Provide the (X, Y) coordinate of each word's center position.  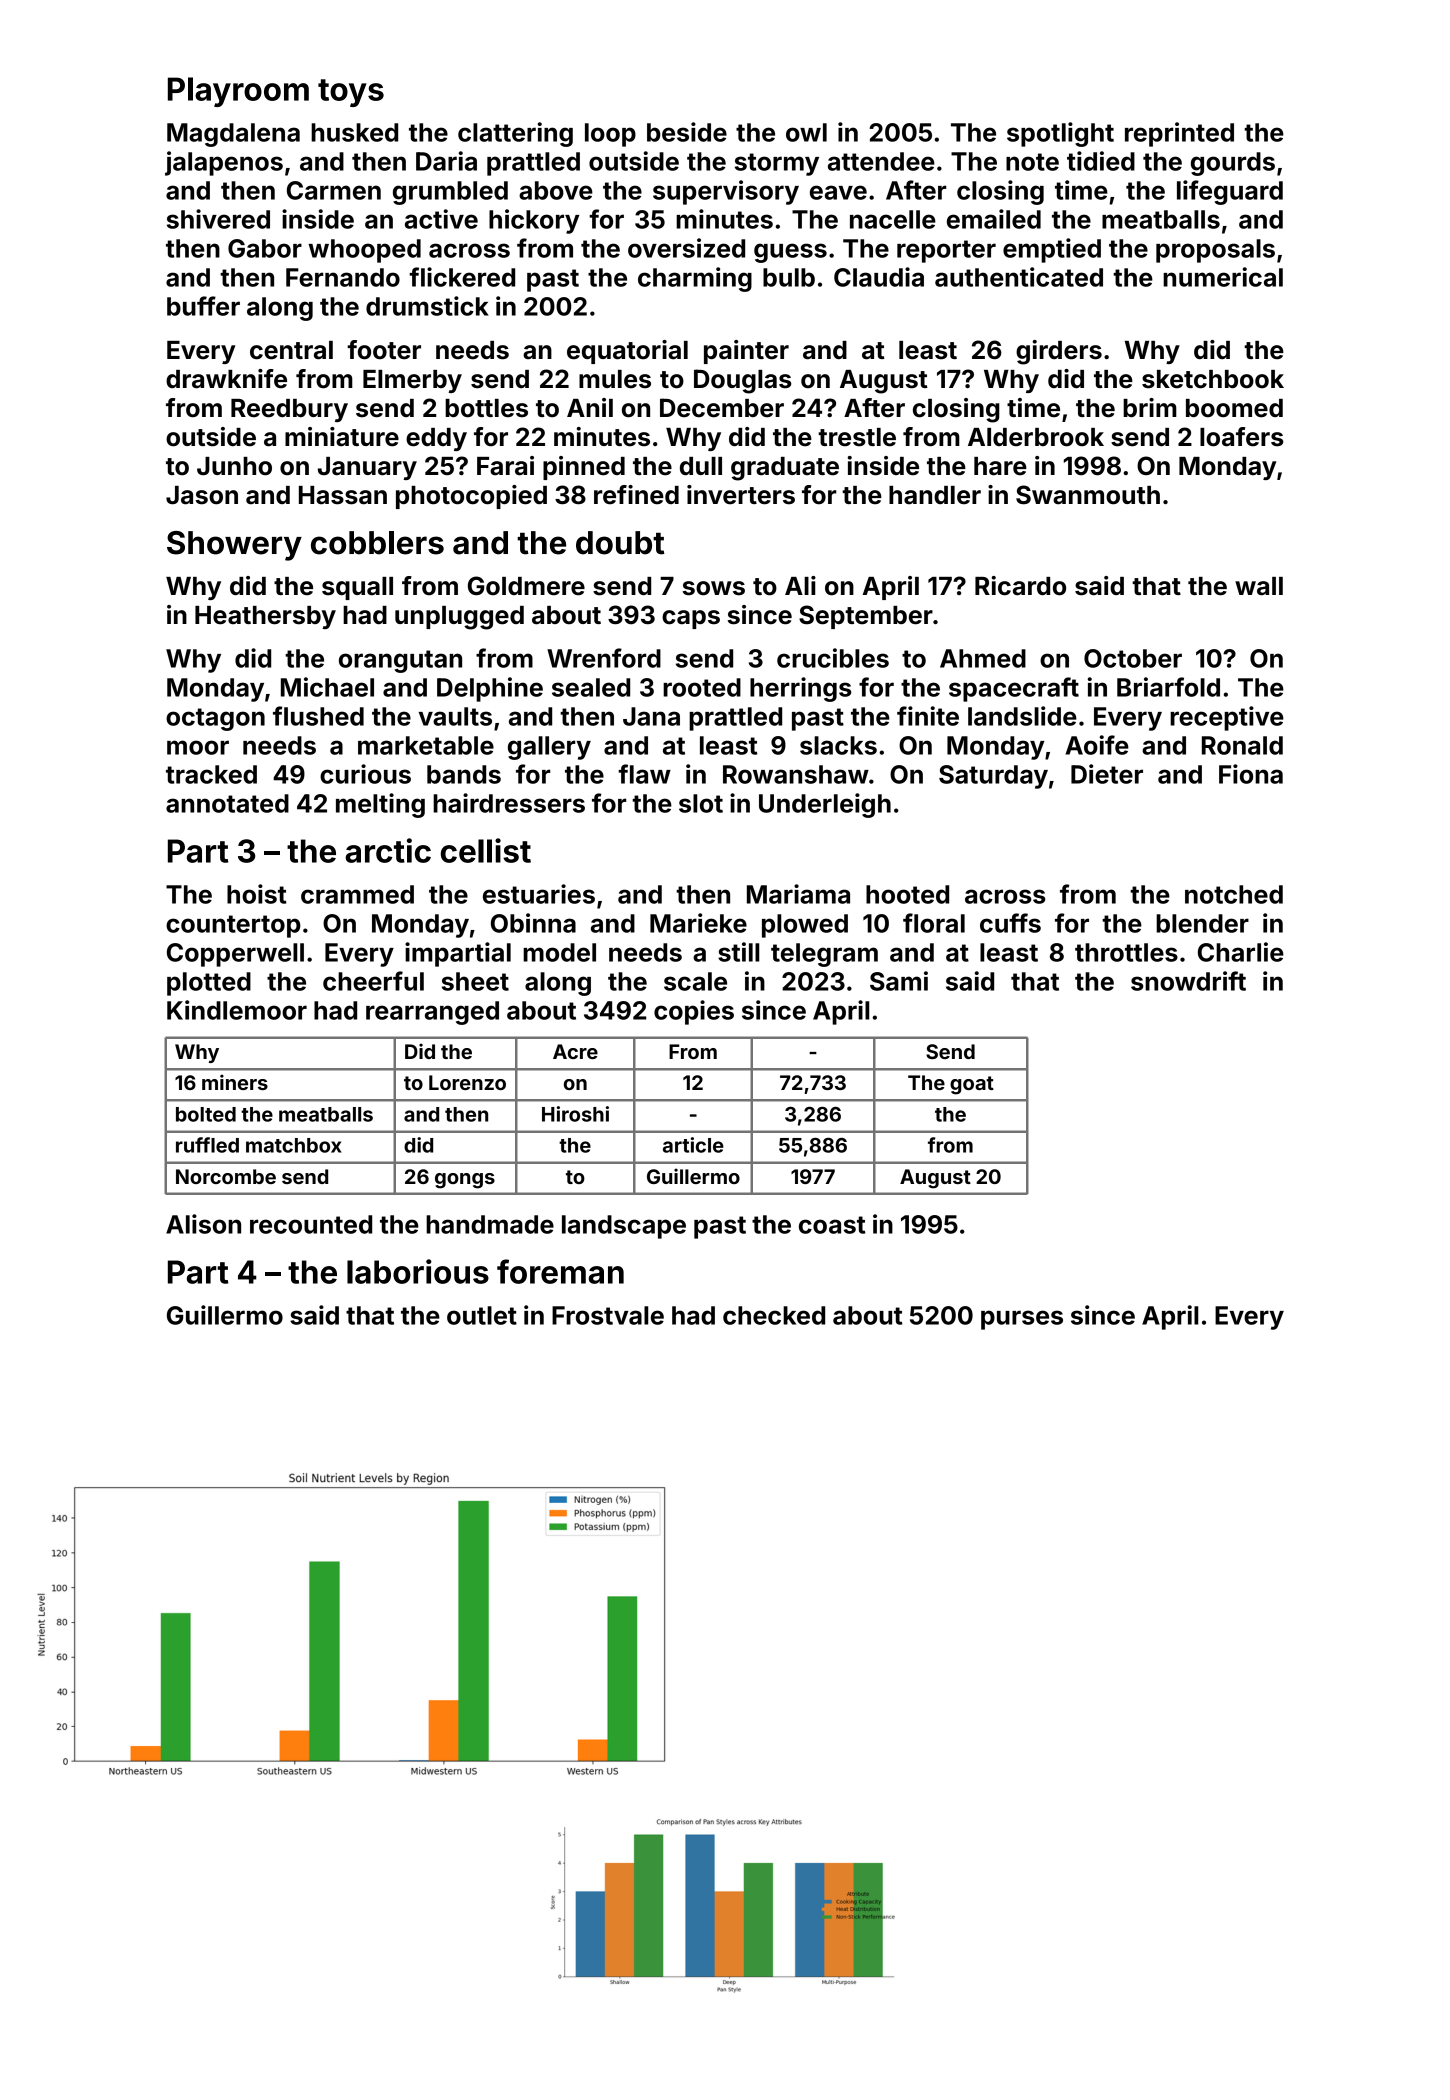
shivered (218, 219)
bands (464, 774)
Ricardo (1020, 586)
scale (695, 981)
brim (1150, 407)
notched (1234, 894)
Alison (203, 1224)
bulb (789, 277)
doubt (620, 543)
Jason (202, 495)
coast (832, 1225)
